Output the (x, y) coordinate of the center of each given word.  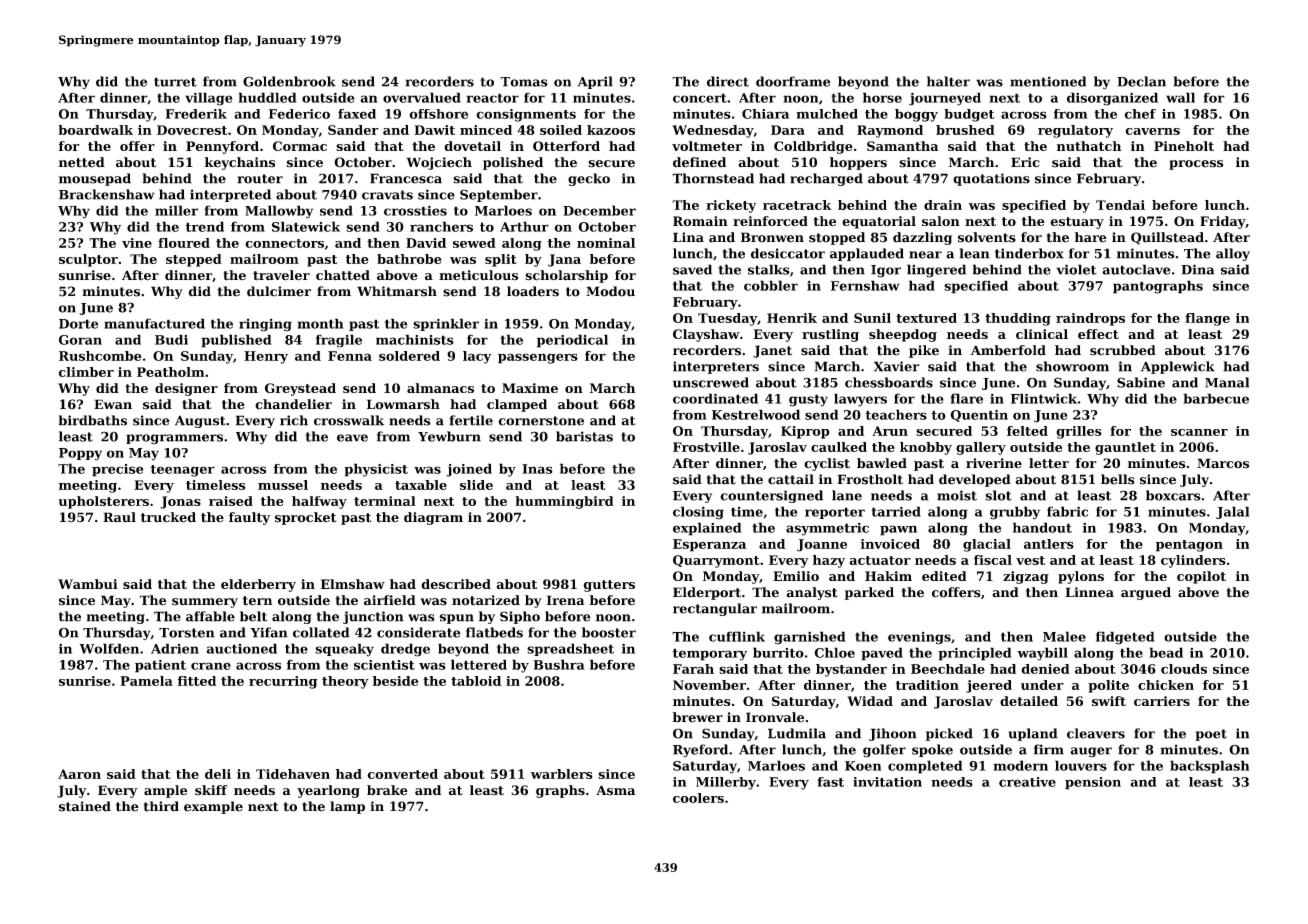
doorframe (793, 81)
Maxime (530, 388)
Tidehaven (293, 774)
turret (175, 82)
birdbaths (93, 420)
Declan (1141, 81)
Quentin (979, 416)
